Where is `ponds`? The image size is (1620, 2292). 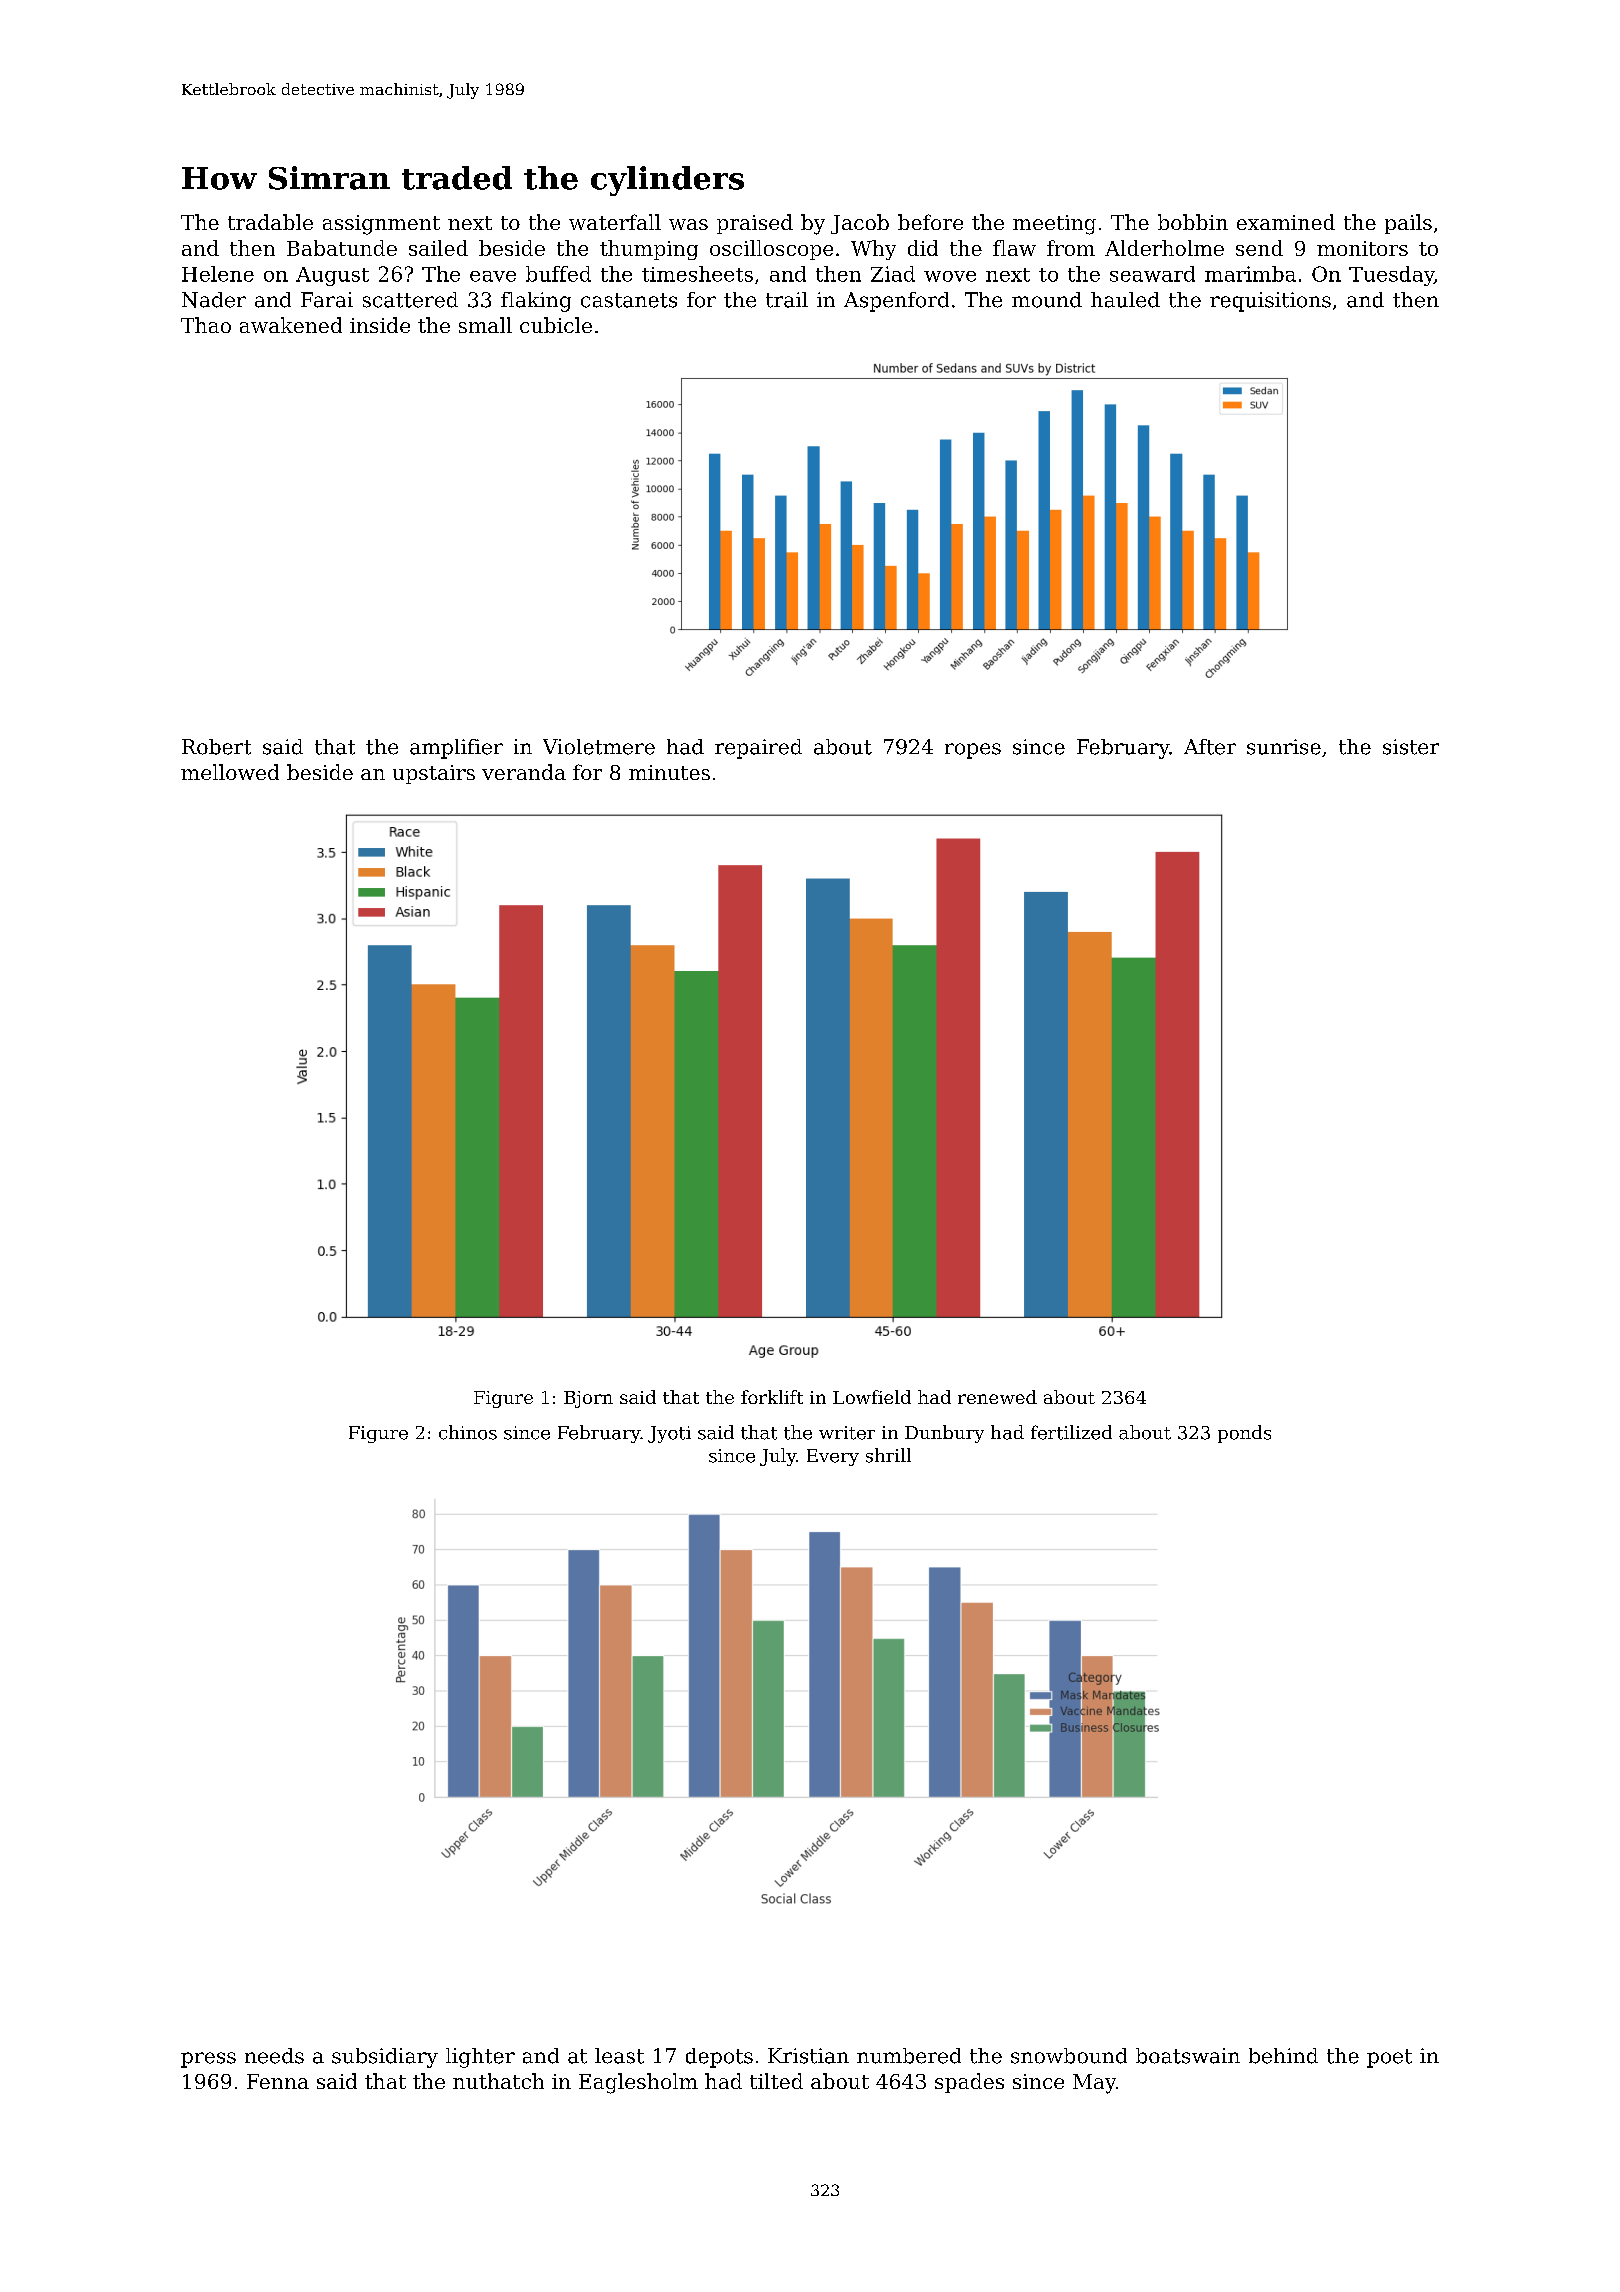
ponds is located at coordinates (1244, 1434).
